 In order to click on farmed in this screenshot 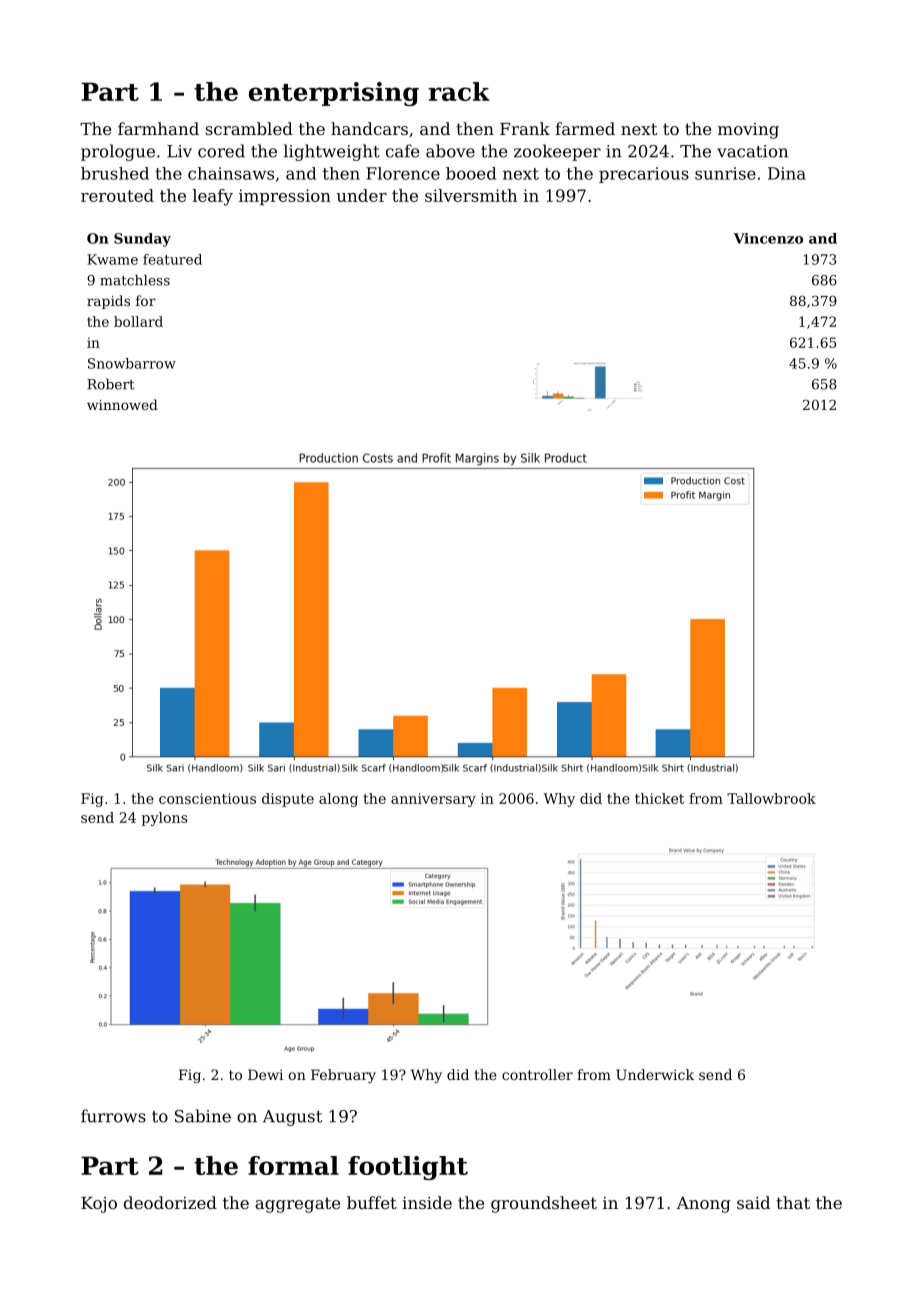, I will do `click(585, 128)`.
